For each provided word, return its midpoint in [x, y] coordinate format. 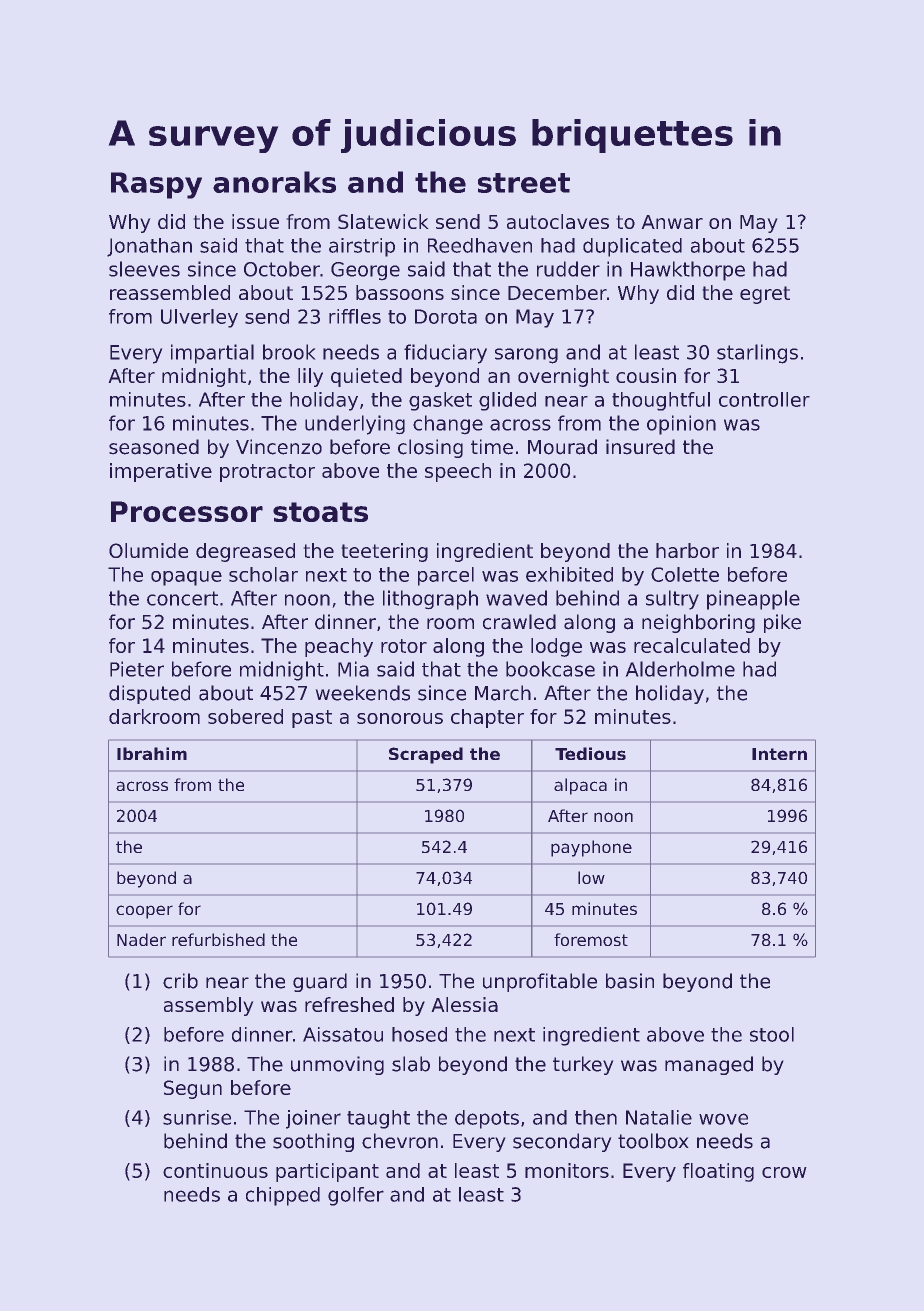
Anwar [672, 222]
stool [772, 1034]
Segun [193, 1089]
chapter [487, 718]
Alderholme [680, 669]
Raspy [156, 185]
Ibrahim [152, 753]
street [524, 183]
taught [378, 1119]
